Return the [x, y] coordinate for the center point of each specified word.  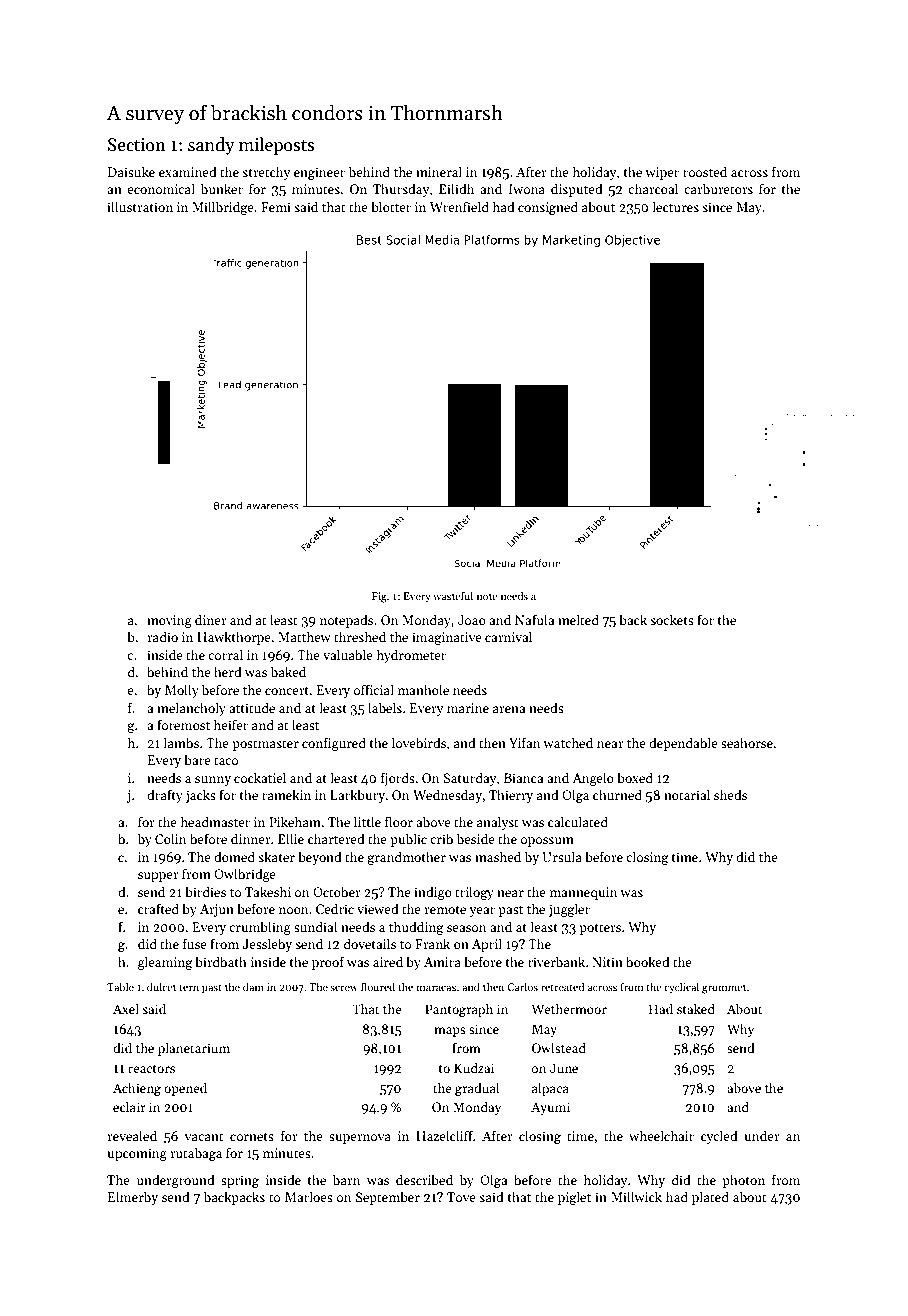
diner [211, 619]
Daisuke [131, 171]
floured [378, 986]
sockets [672, 619]
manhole [423, 689]
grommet [724, 989]
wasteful [453, 595]
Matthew [304, 636]
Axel [126, 1009]
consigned [548, 208]
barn [347, 1179]
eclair [129, 1107]
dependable [683, 744]
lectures [676, 206]
